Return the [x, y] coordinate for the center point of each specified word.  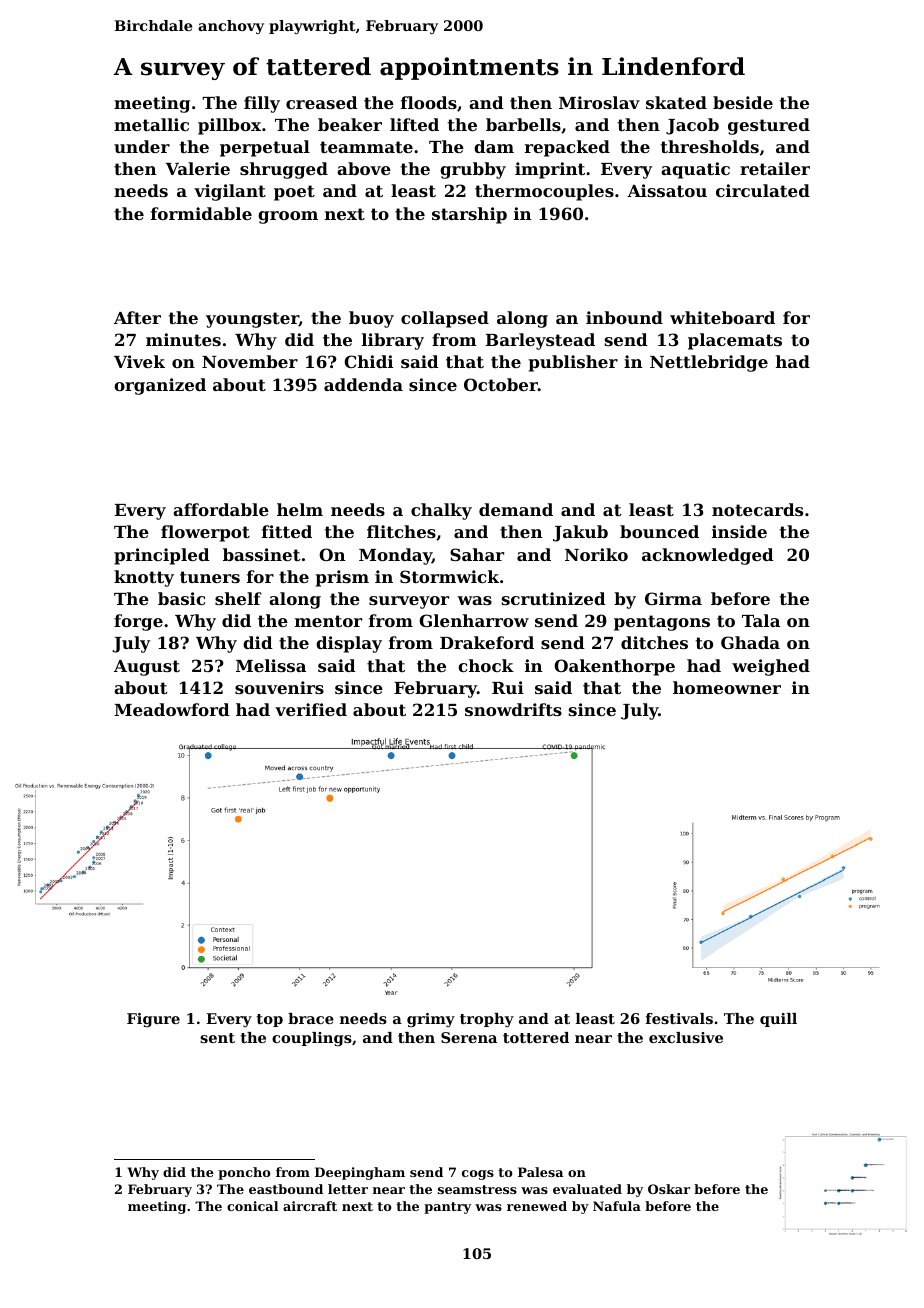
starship [469, 215]
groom [288, 217]
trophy [487, 1020]
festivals [679, 1018]
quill [778, 1020]
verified [311, 709]
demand [516, 509]
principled [162, 556]
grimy [431, 1020]
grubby [473, 170]
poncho [244, 1173]
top [270, 1020]
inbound [624, 317]
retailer [775, 168]
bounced [659, 531]
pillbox [229, 126]
